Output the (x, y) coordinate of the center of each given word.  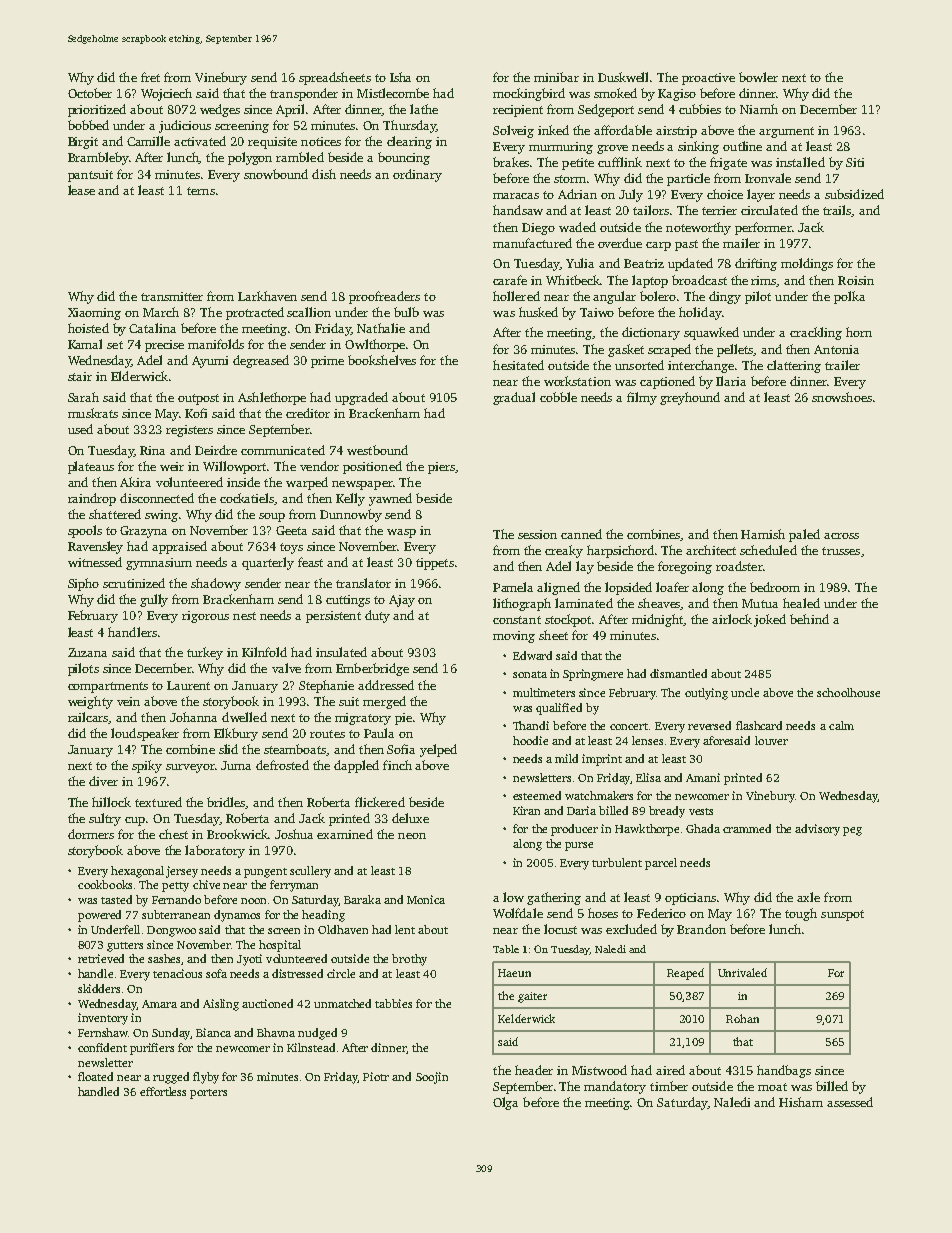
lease (81, 190)
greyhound (690, 398)
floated (95, 1076)
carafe (510, 280)
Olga (505, 1103)
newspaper (362, 485)
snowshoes (842, 397)
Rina (152, 450)
